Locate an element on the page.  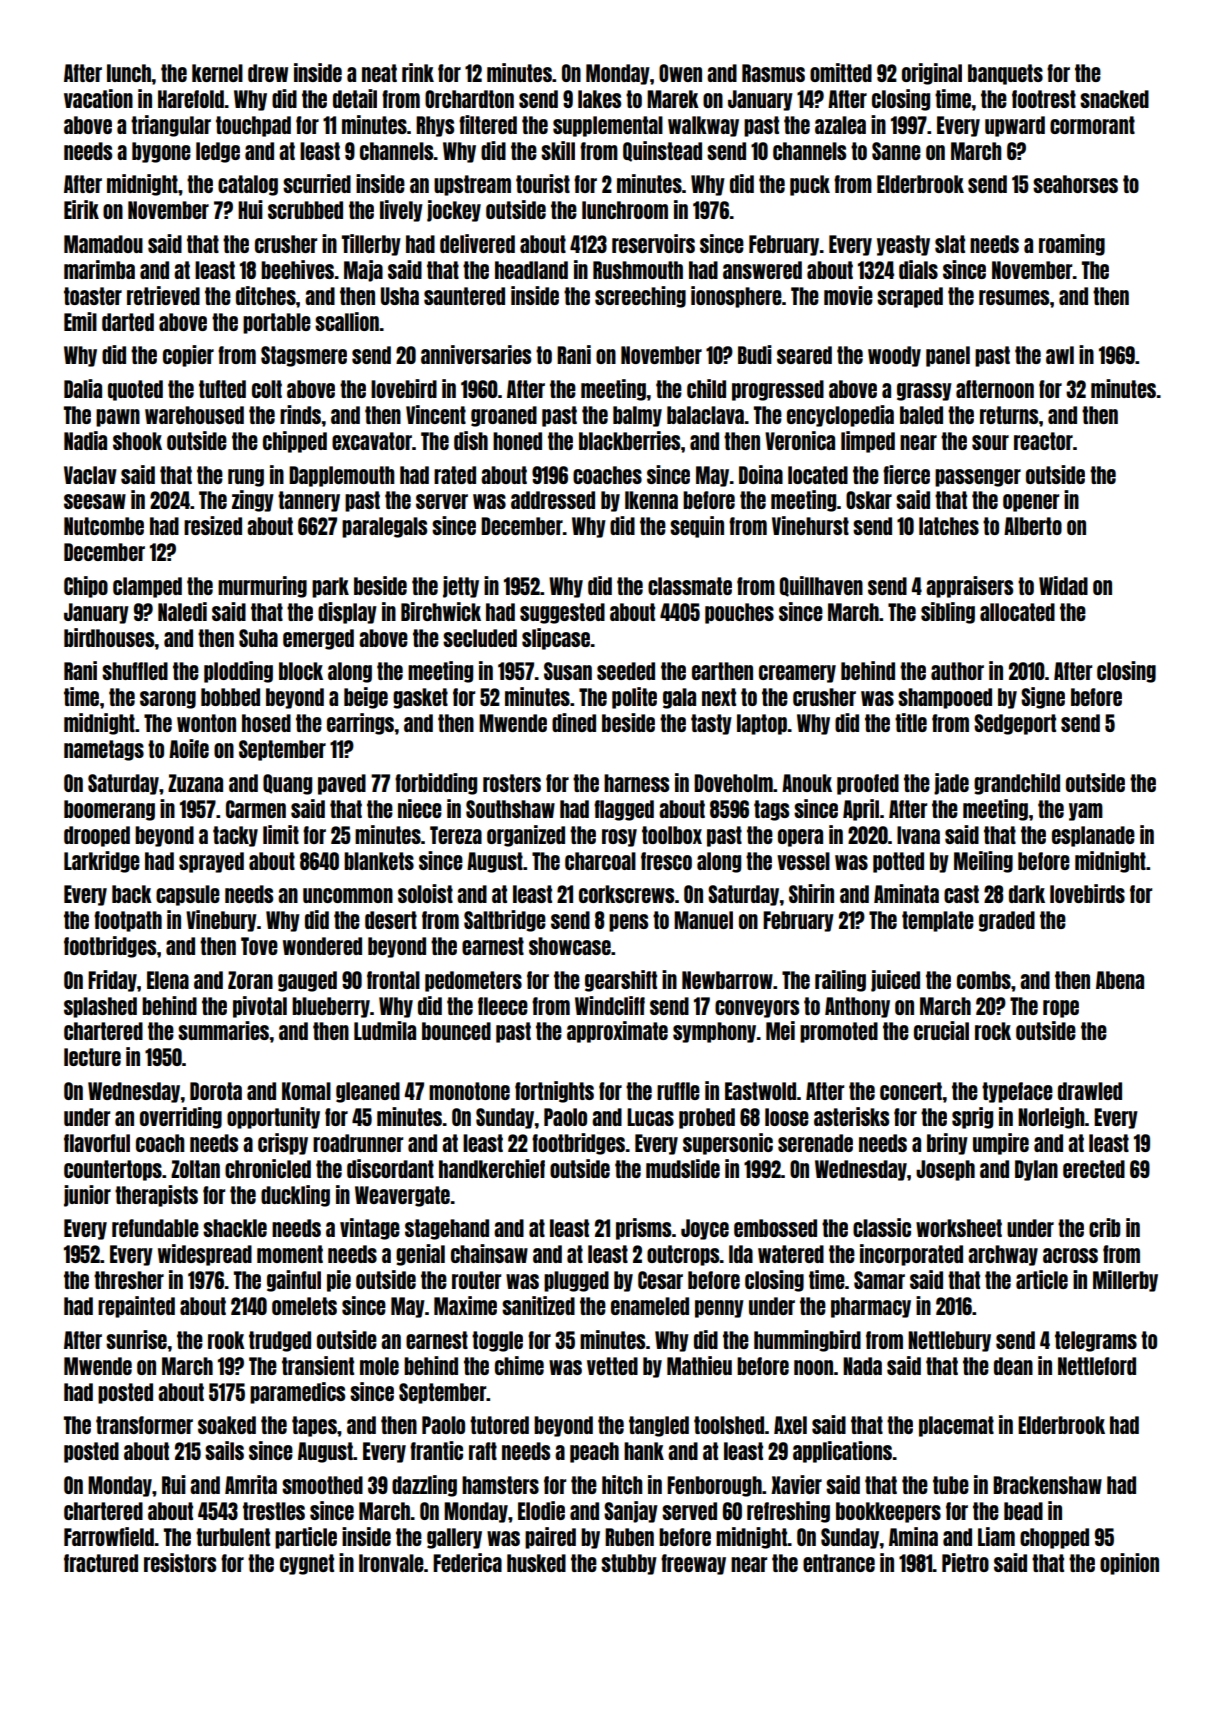
peach is located at coordinates (594, 1452).
